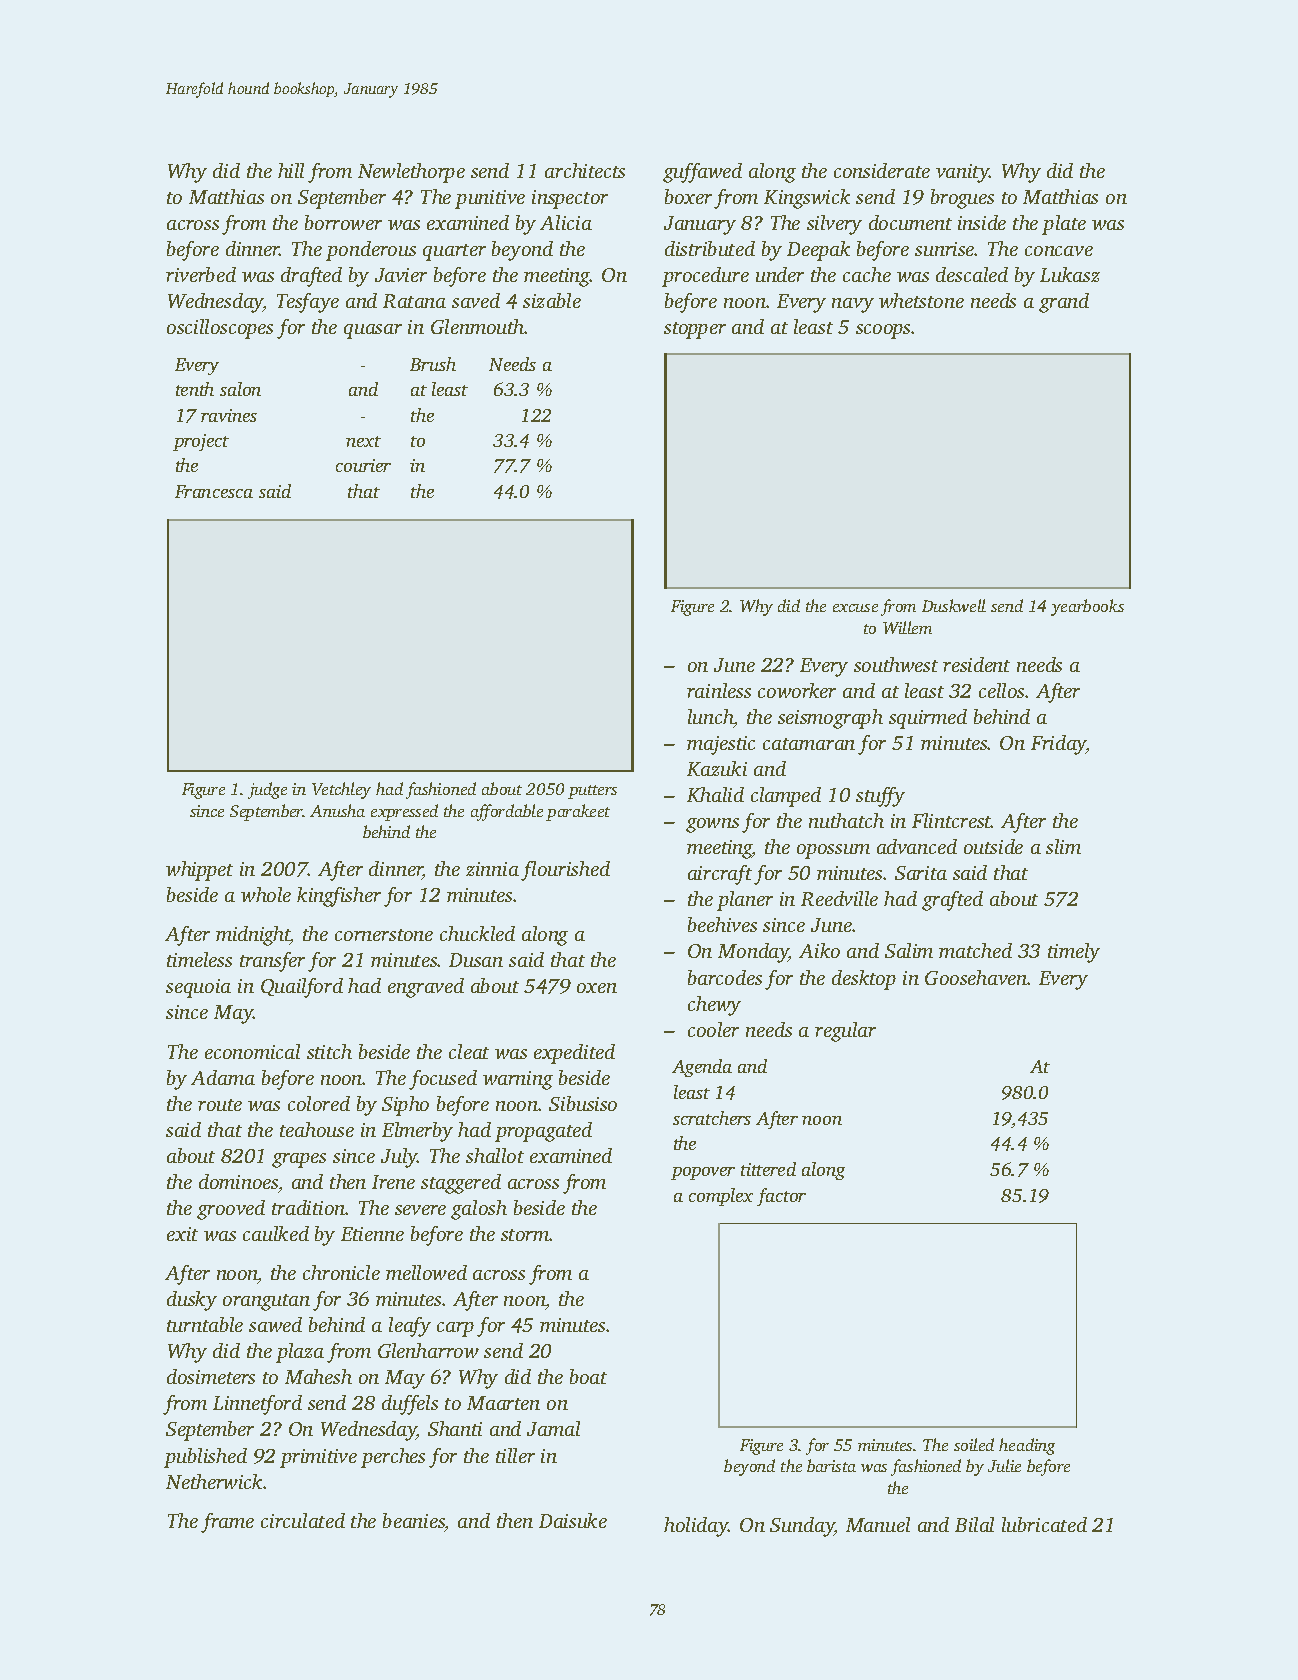  Describe the element at coordinates (291, 170) in the page. I see `hill` at that location.
